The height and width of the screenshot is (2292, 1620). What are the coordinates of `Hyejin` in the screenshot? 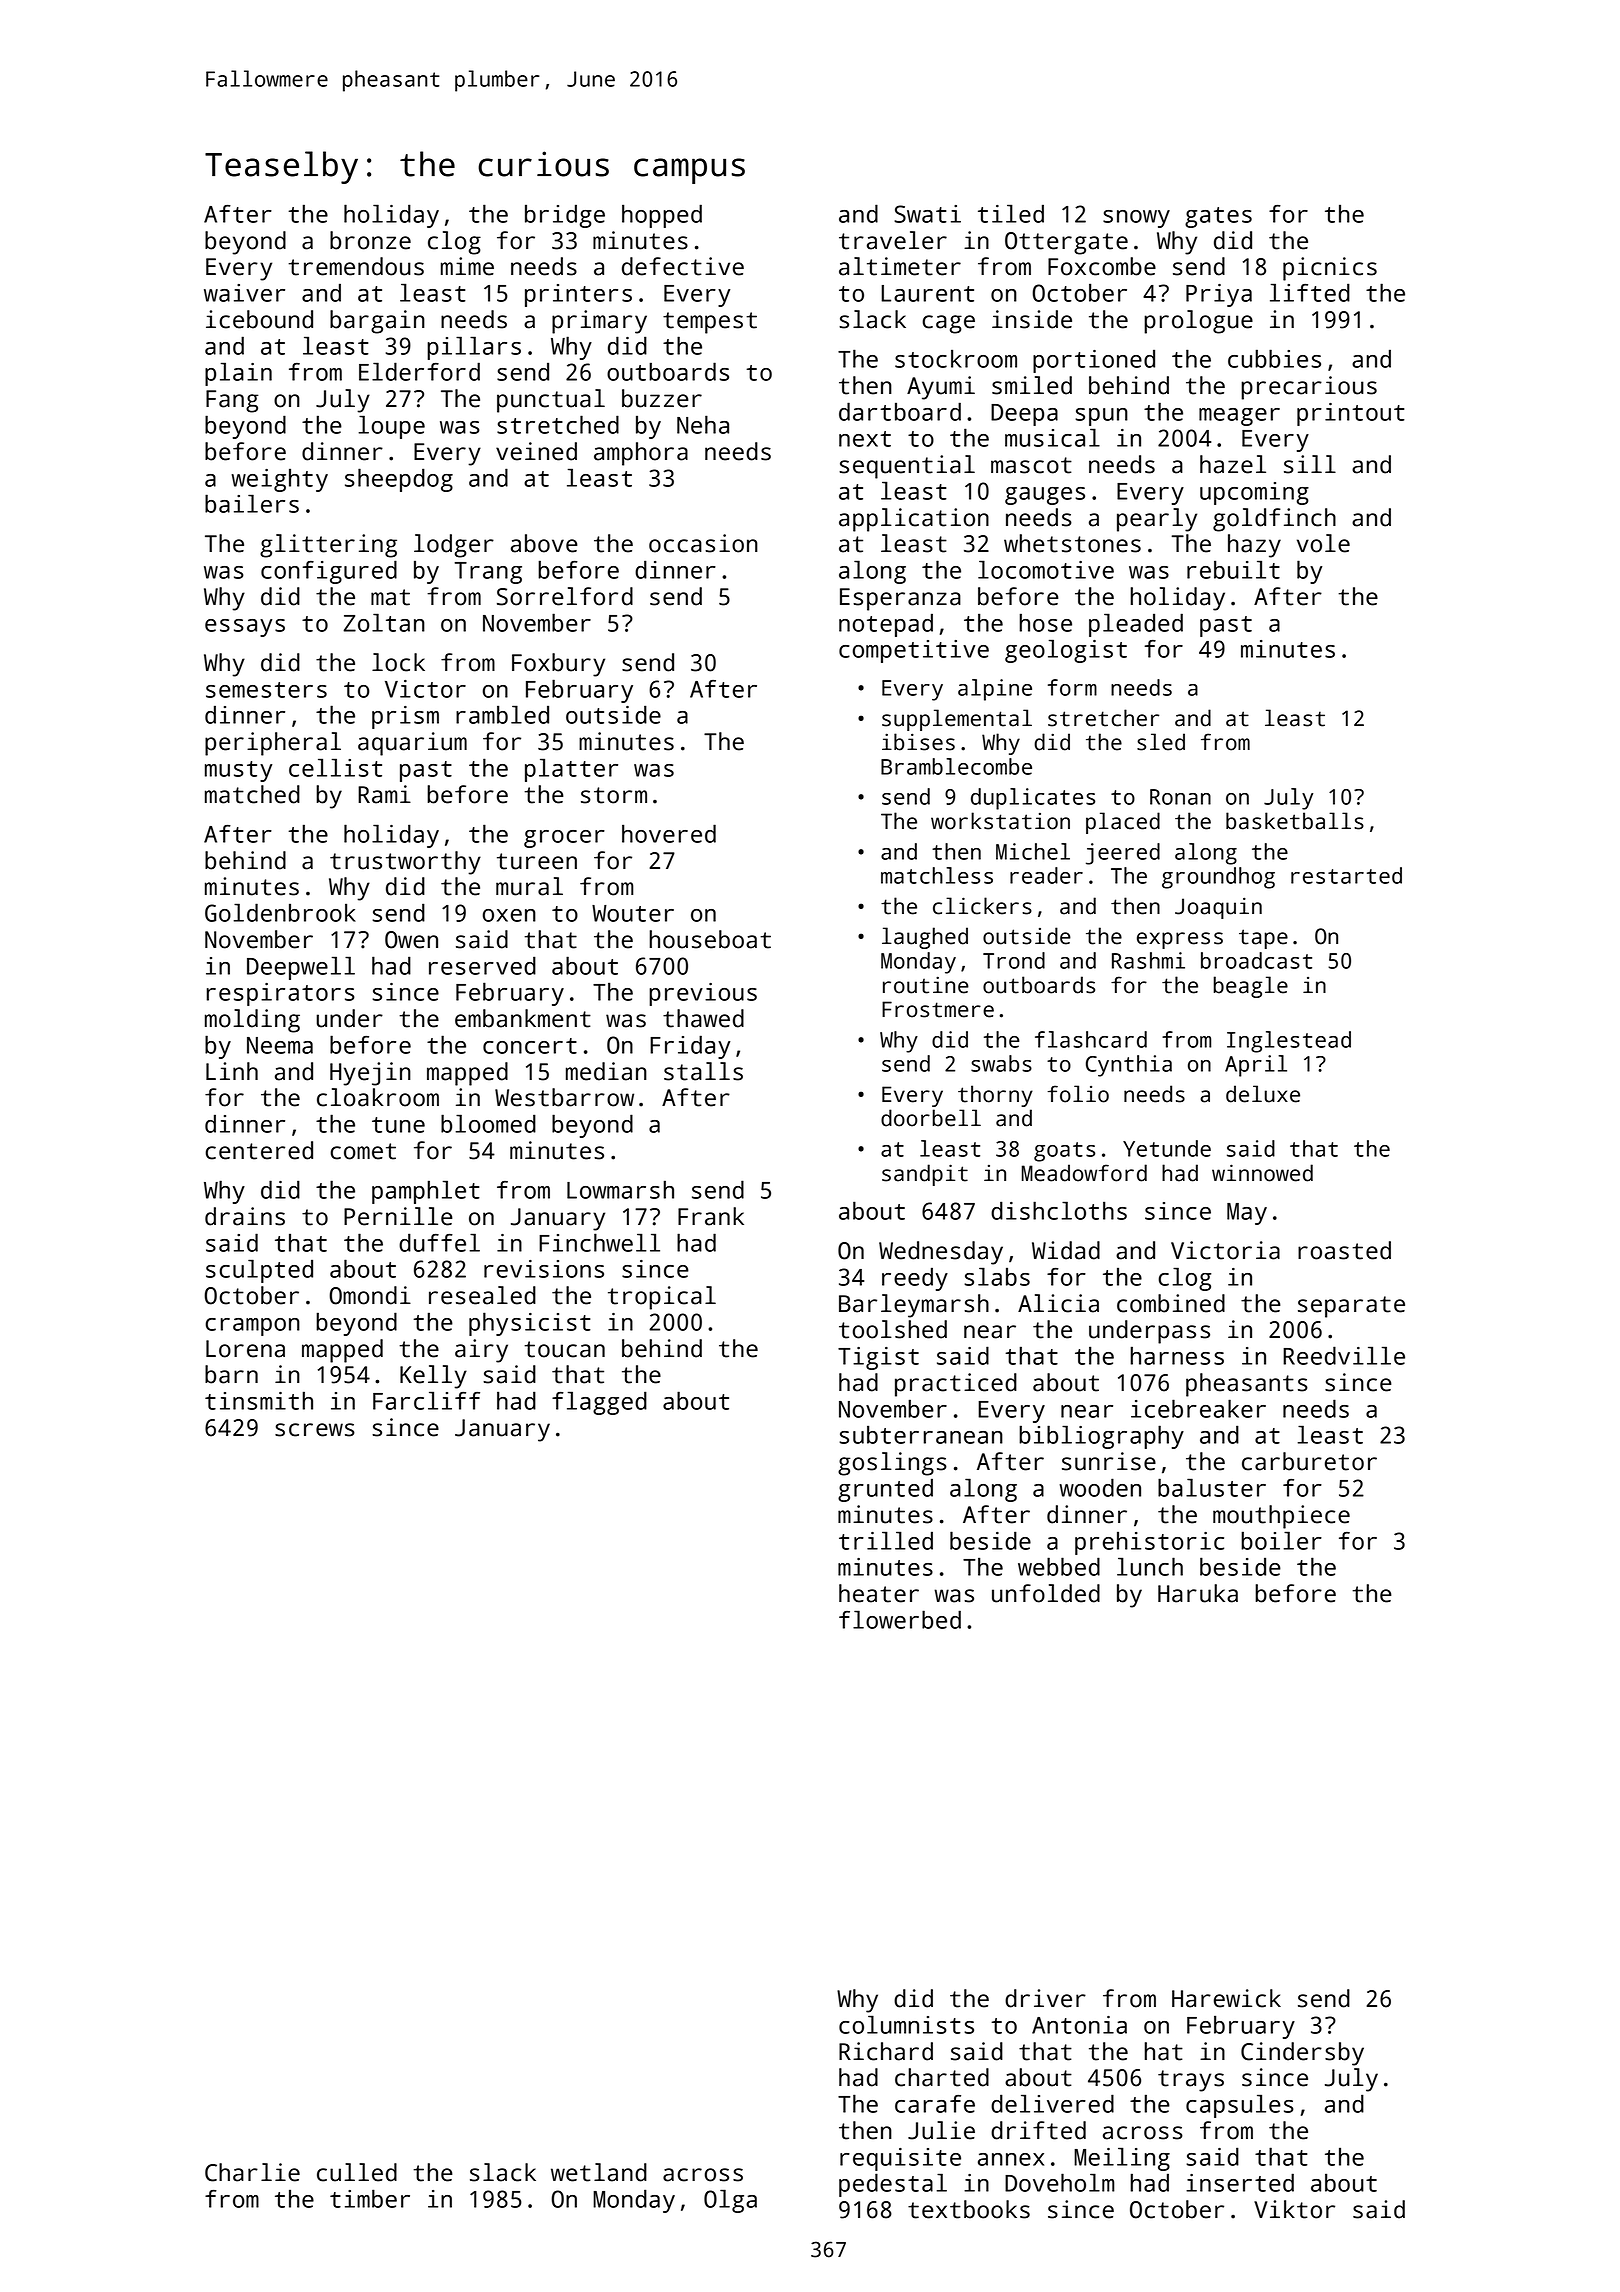 It's located at (370, 1074).
